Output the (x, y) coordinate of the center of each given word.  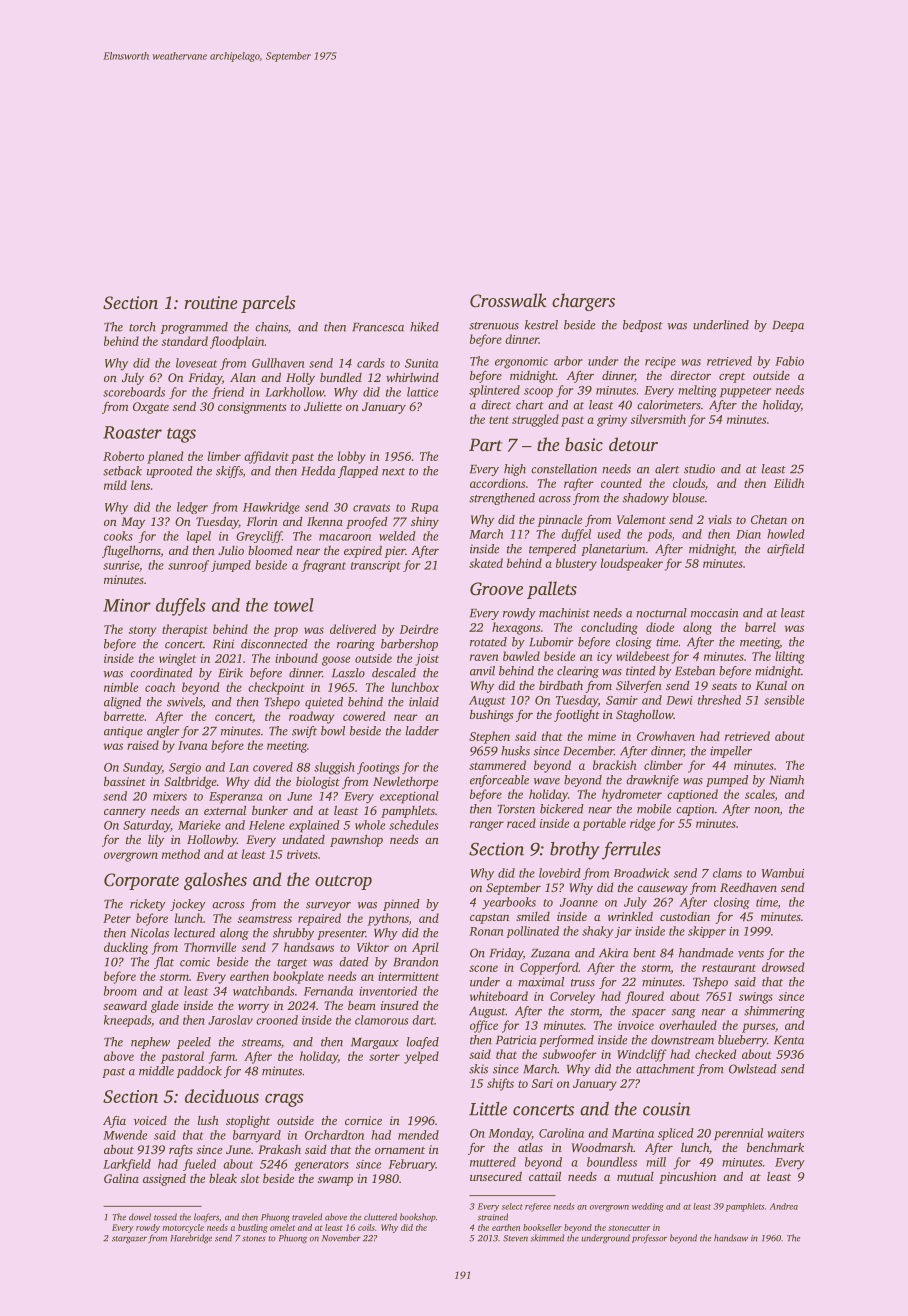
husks (515, 751)
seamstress (265, 919)
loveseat (196, 363)
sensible (784, 700)
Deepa (788, 326)
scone (483, 968)
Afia (114, 1122)
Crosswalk (508, 300)
